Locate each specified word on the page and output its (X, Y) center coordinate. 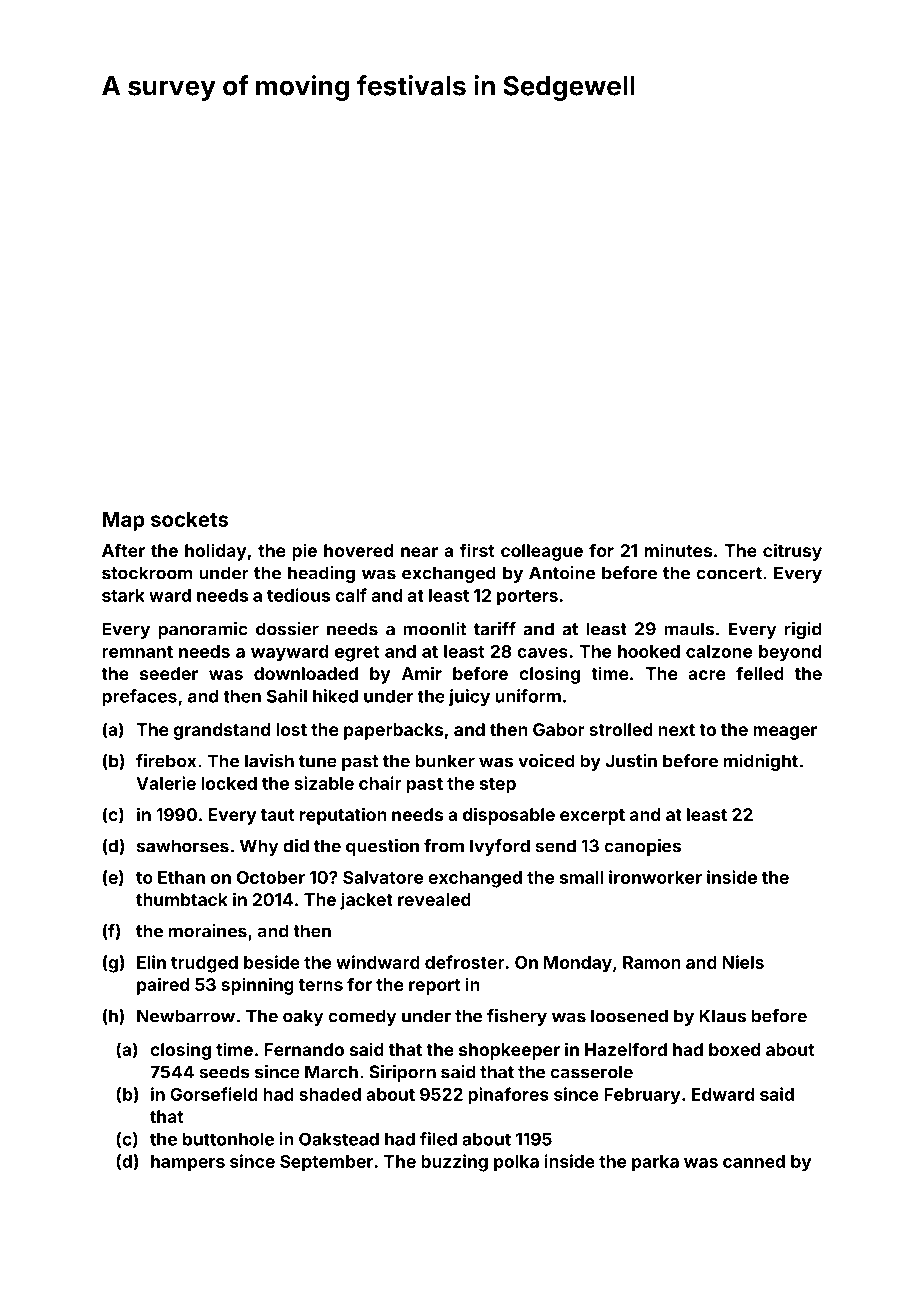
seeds (224, 1072)
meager (785, 733)
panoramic (203, 630)
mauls (689, 629)
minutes (678, 550)
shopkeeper (509, 1051)
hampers (188, 1163)
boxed (734, 1049)
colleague (542, 552)
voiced (546, 761)
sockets (189, 519)
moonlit (434, 629)
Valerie (166, 783)
